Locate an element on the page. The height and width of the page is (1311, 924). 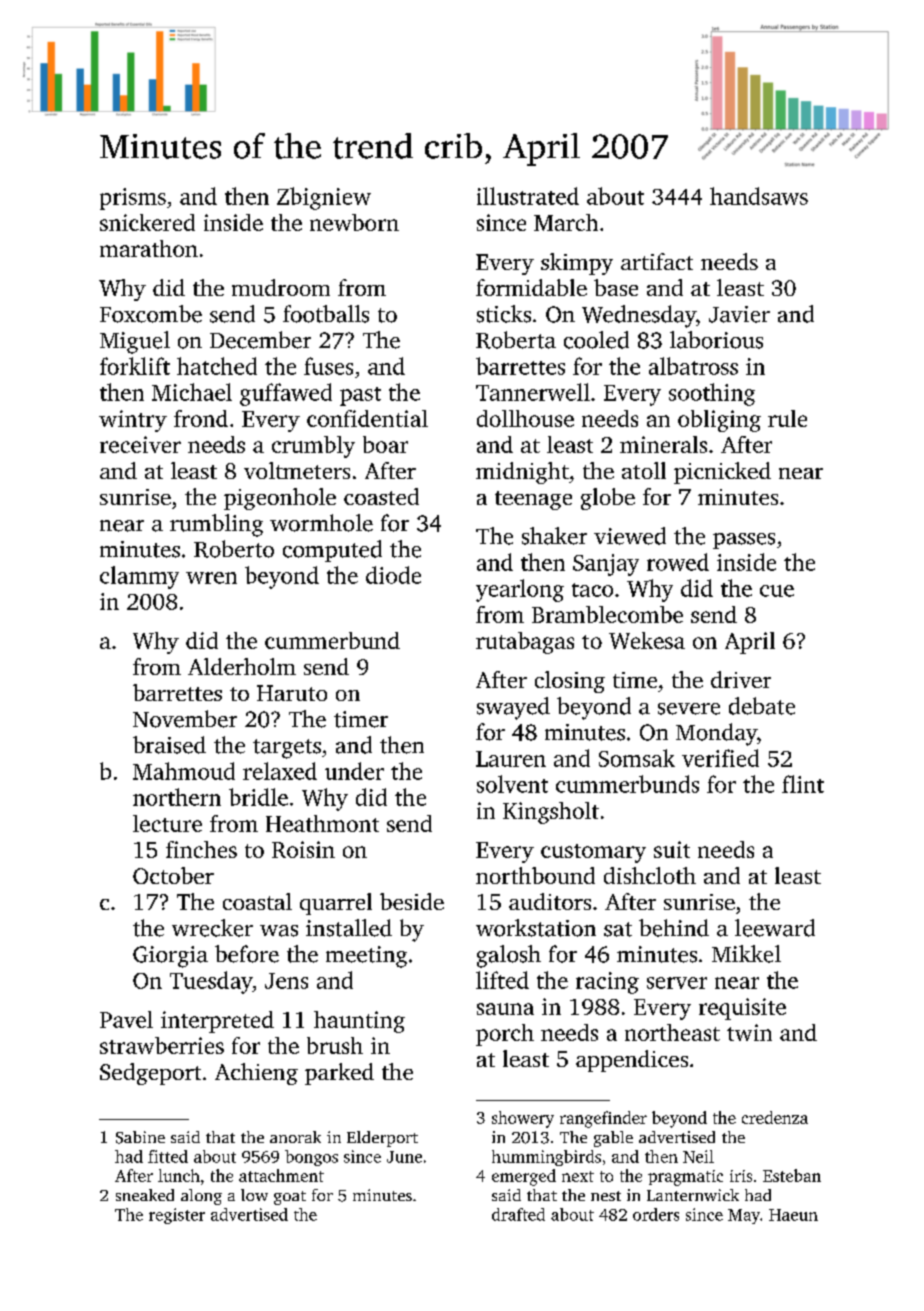
installed is located at coordinates (349, 928).
